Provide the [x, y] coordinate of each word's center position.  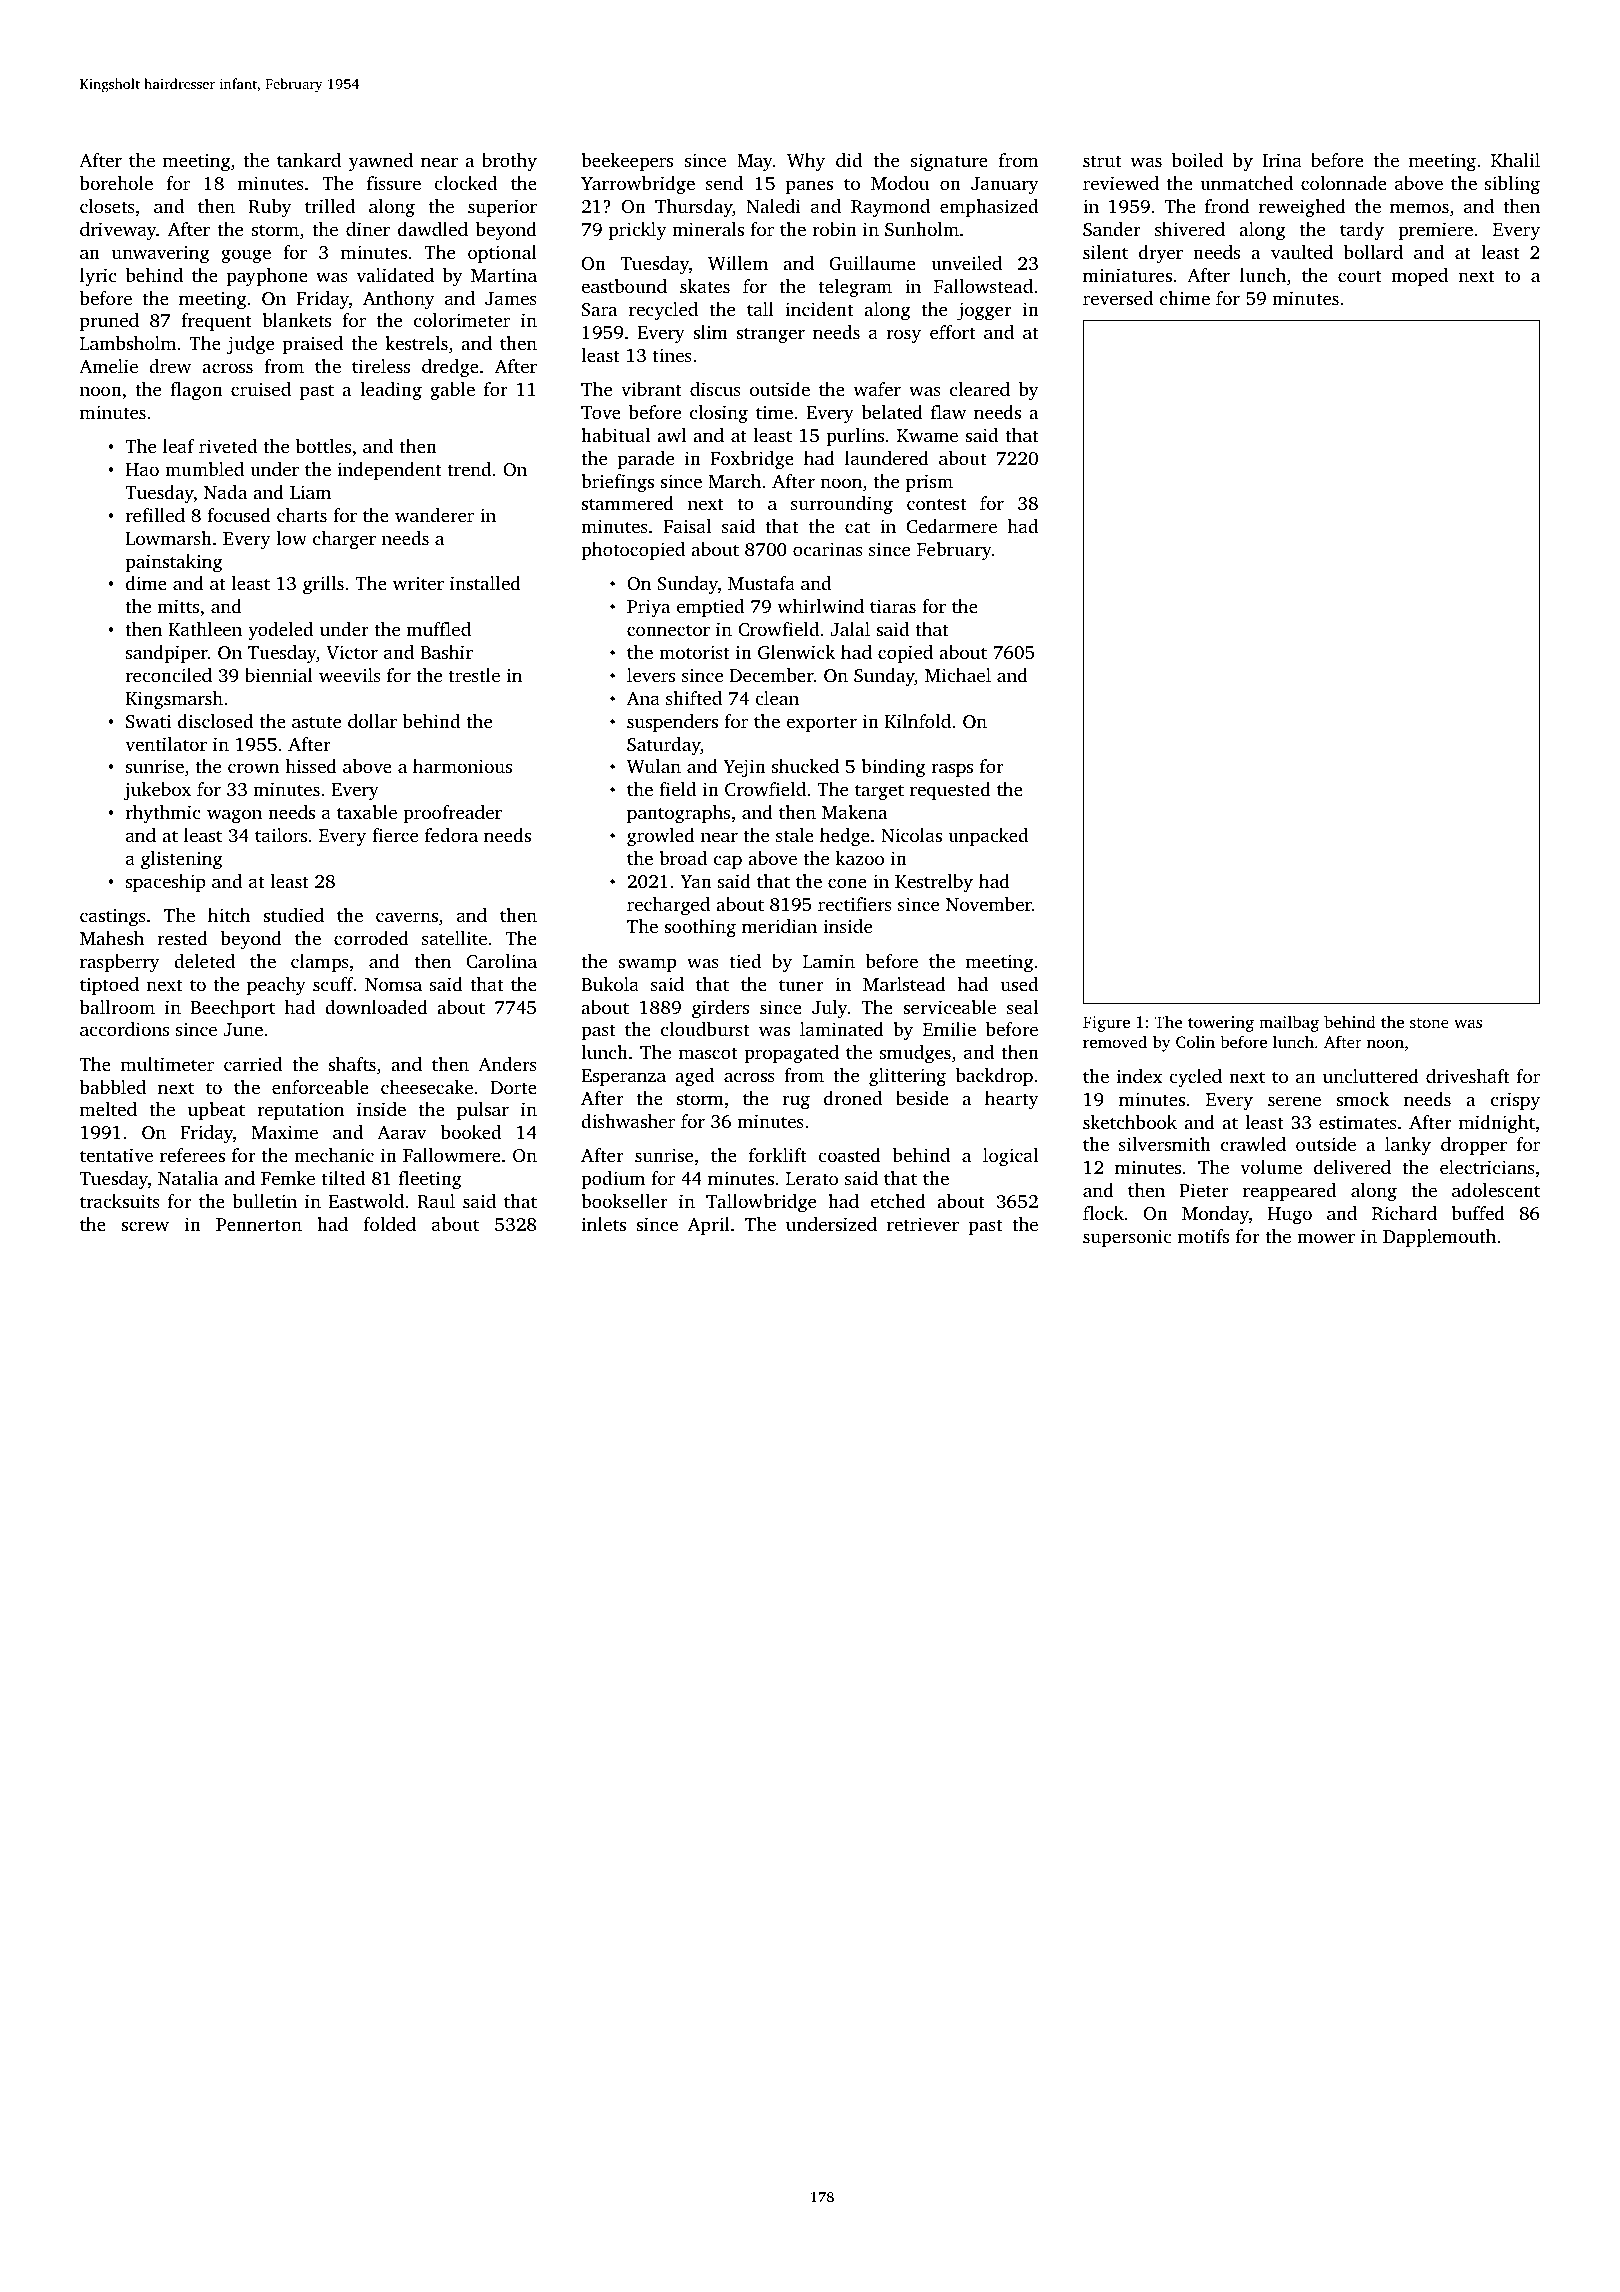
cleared [980, 389]
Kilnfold [918, 721]
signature [949, 162]
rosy [903, 336]
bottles [323, 446]
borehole [116, 183]
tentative [116, 1155]
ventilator [166, 744]
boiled [1197, 160]
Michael [958, 675]
